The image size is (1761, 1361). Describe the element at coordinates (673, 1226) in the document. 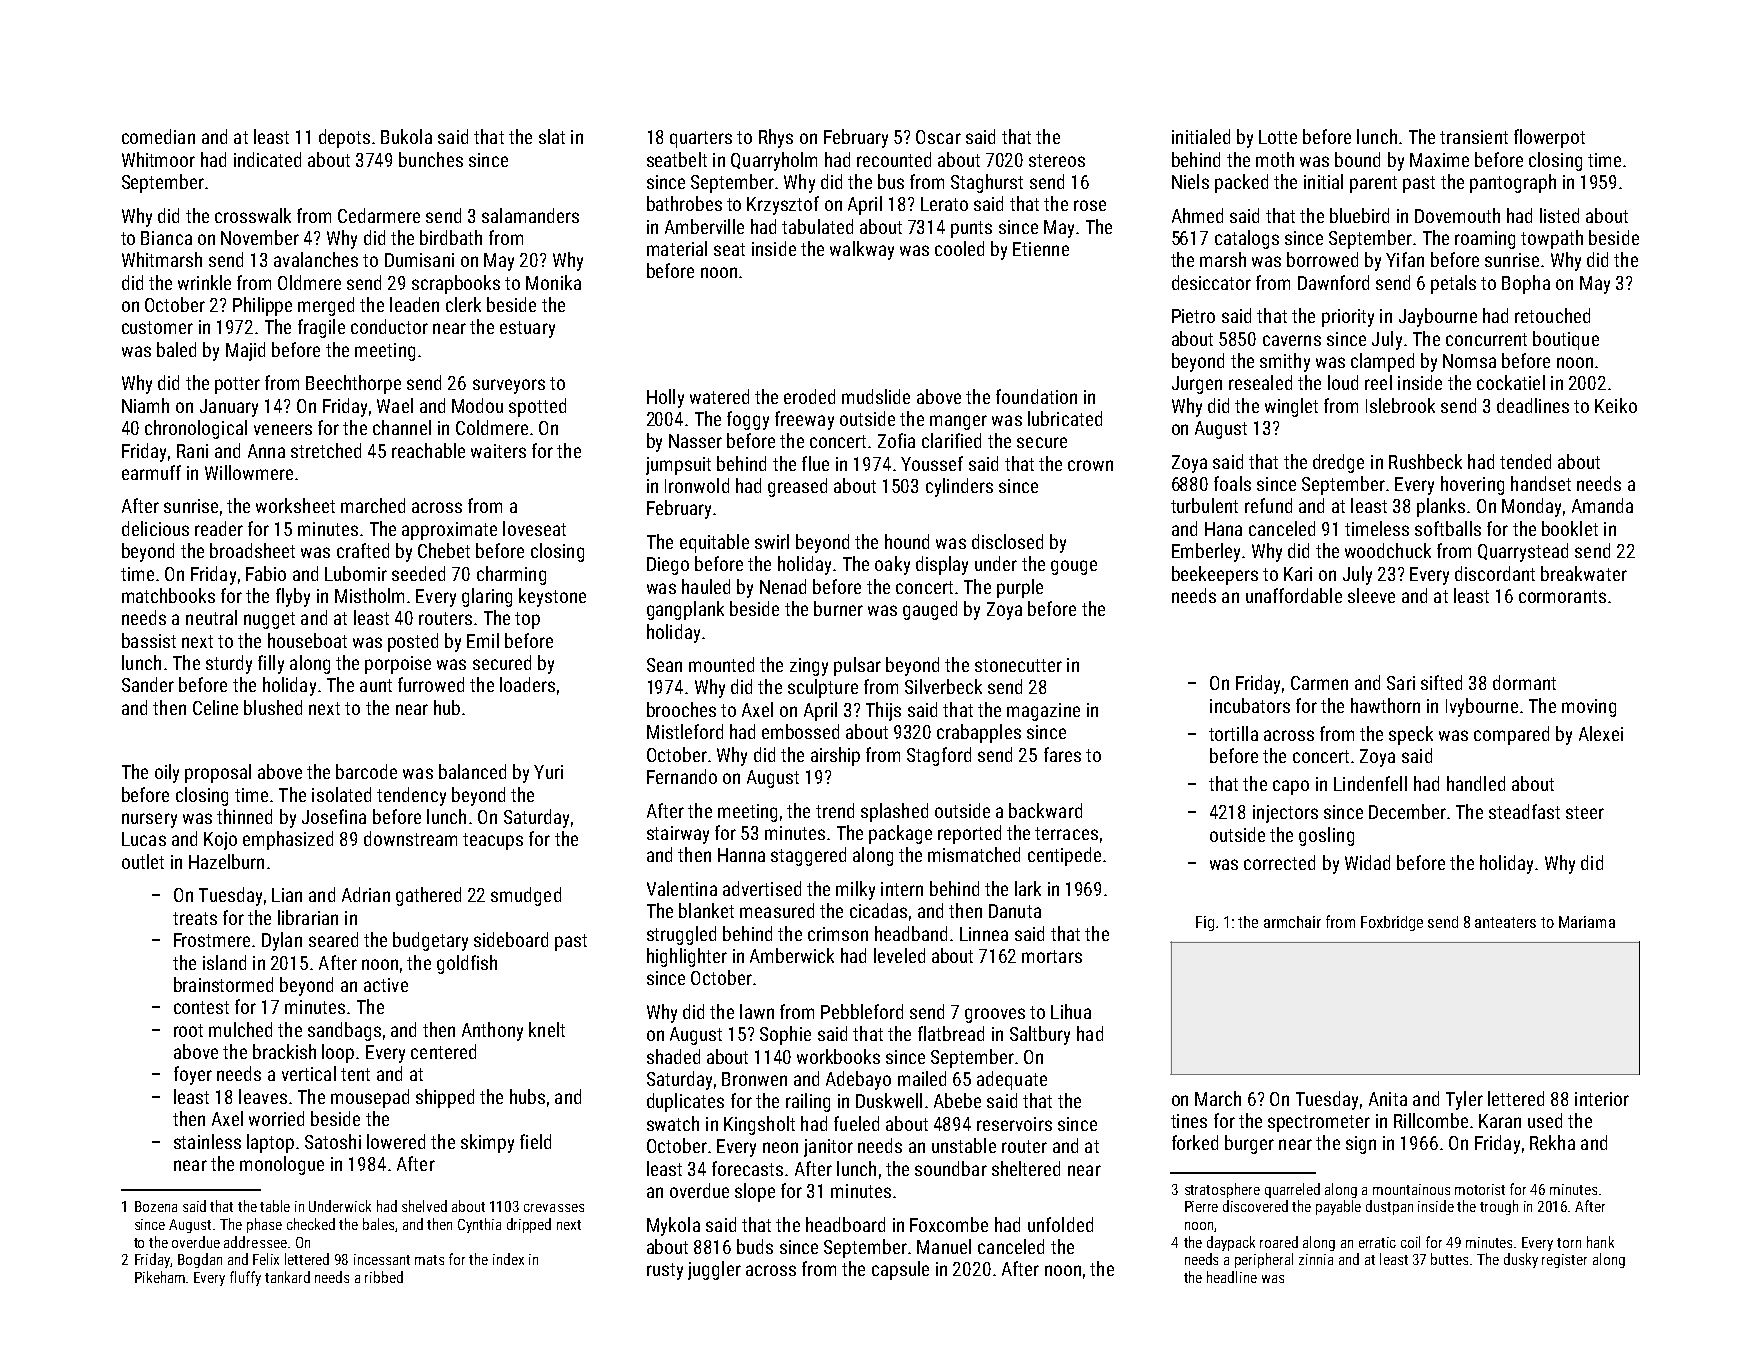

I see `Mykola` at that location.
